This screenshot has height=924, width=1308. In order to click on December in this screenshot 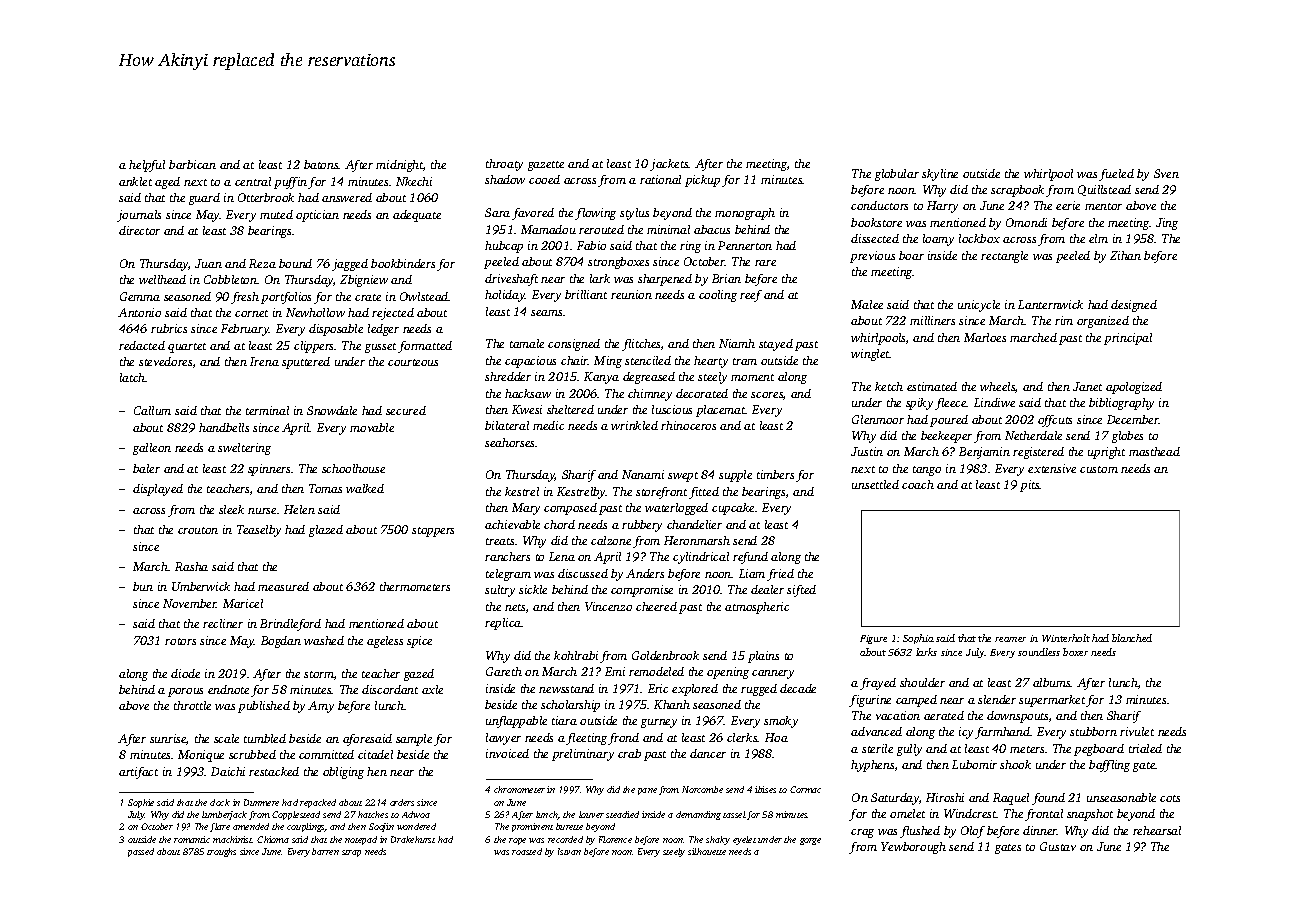, I will do `click(1133, 419)`.
